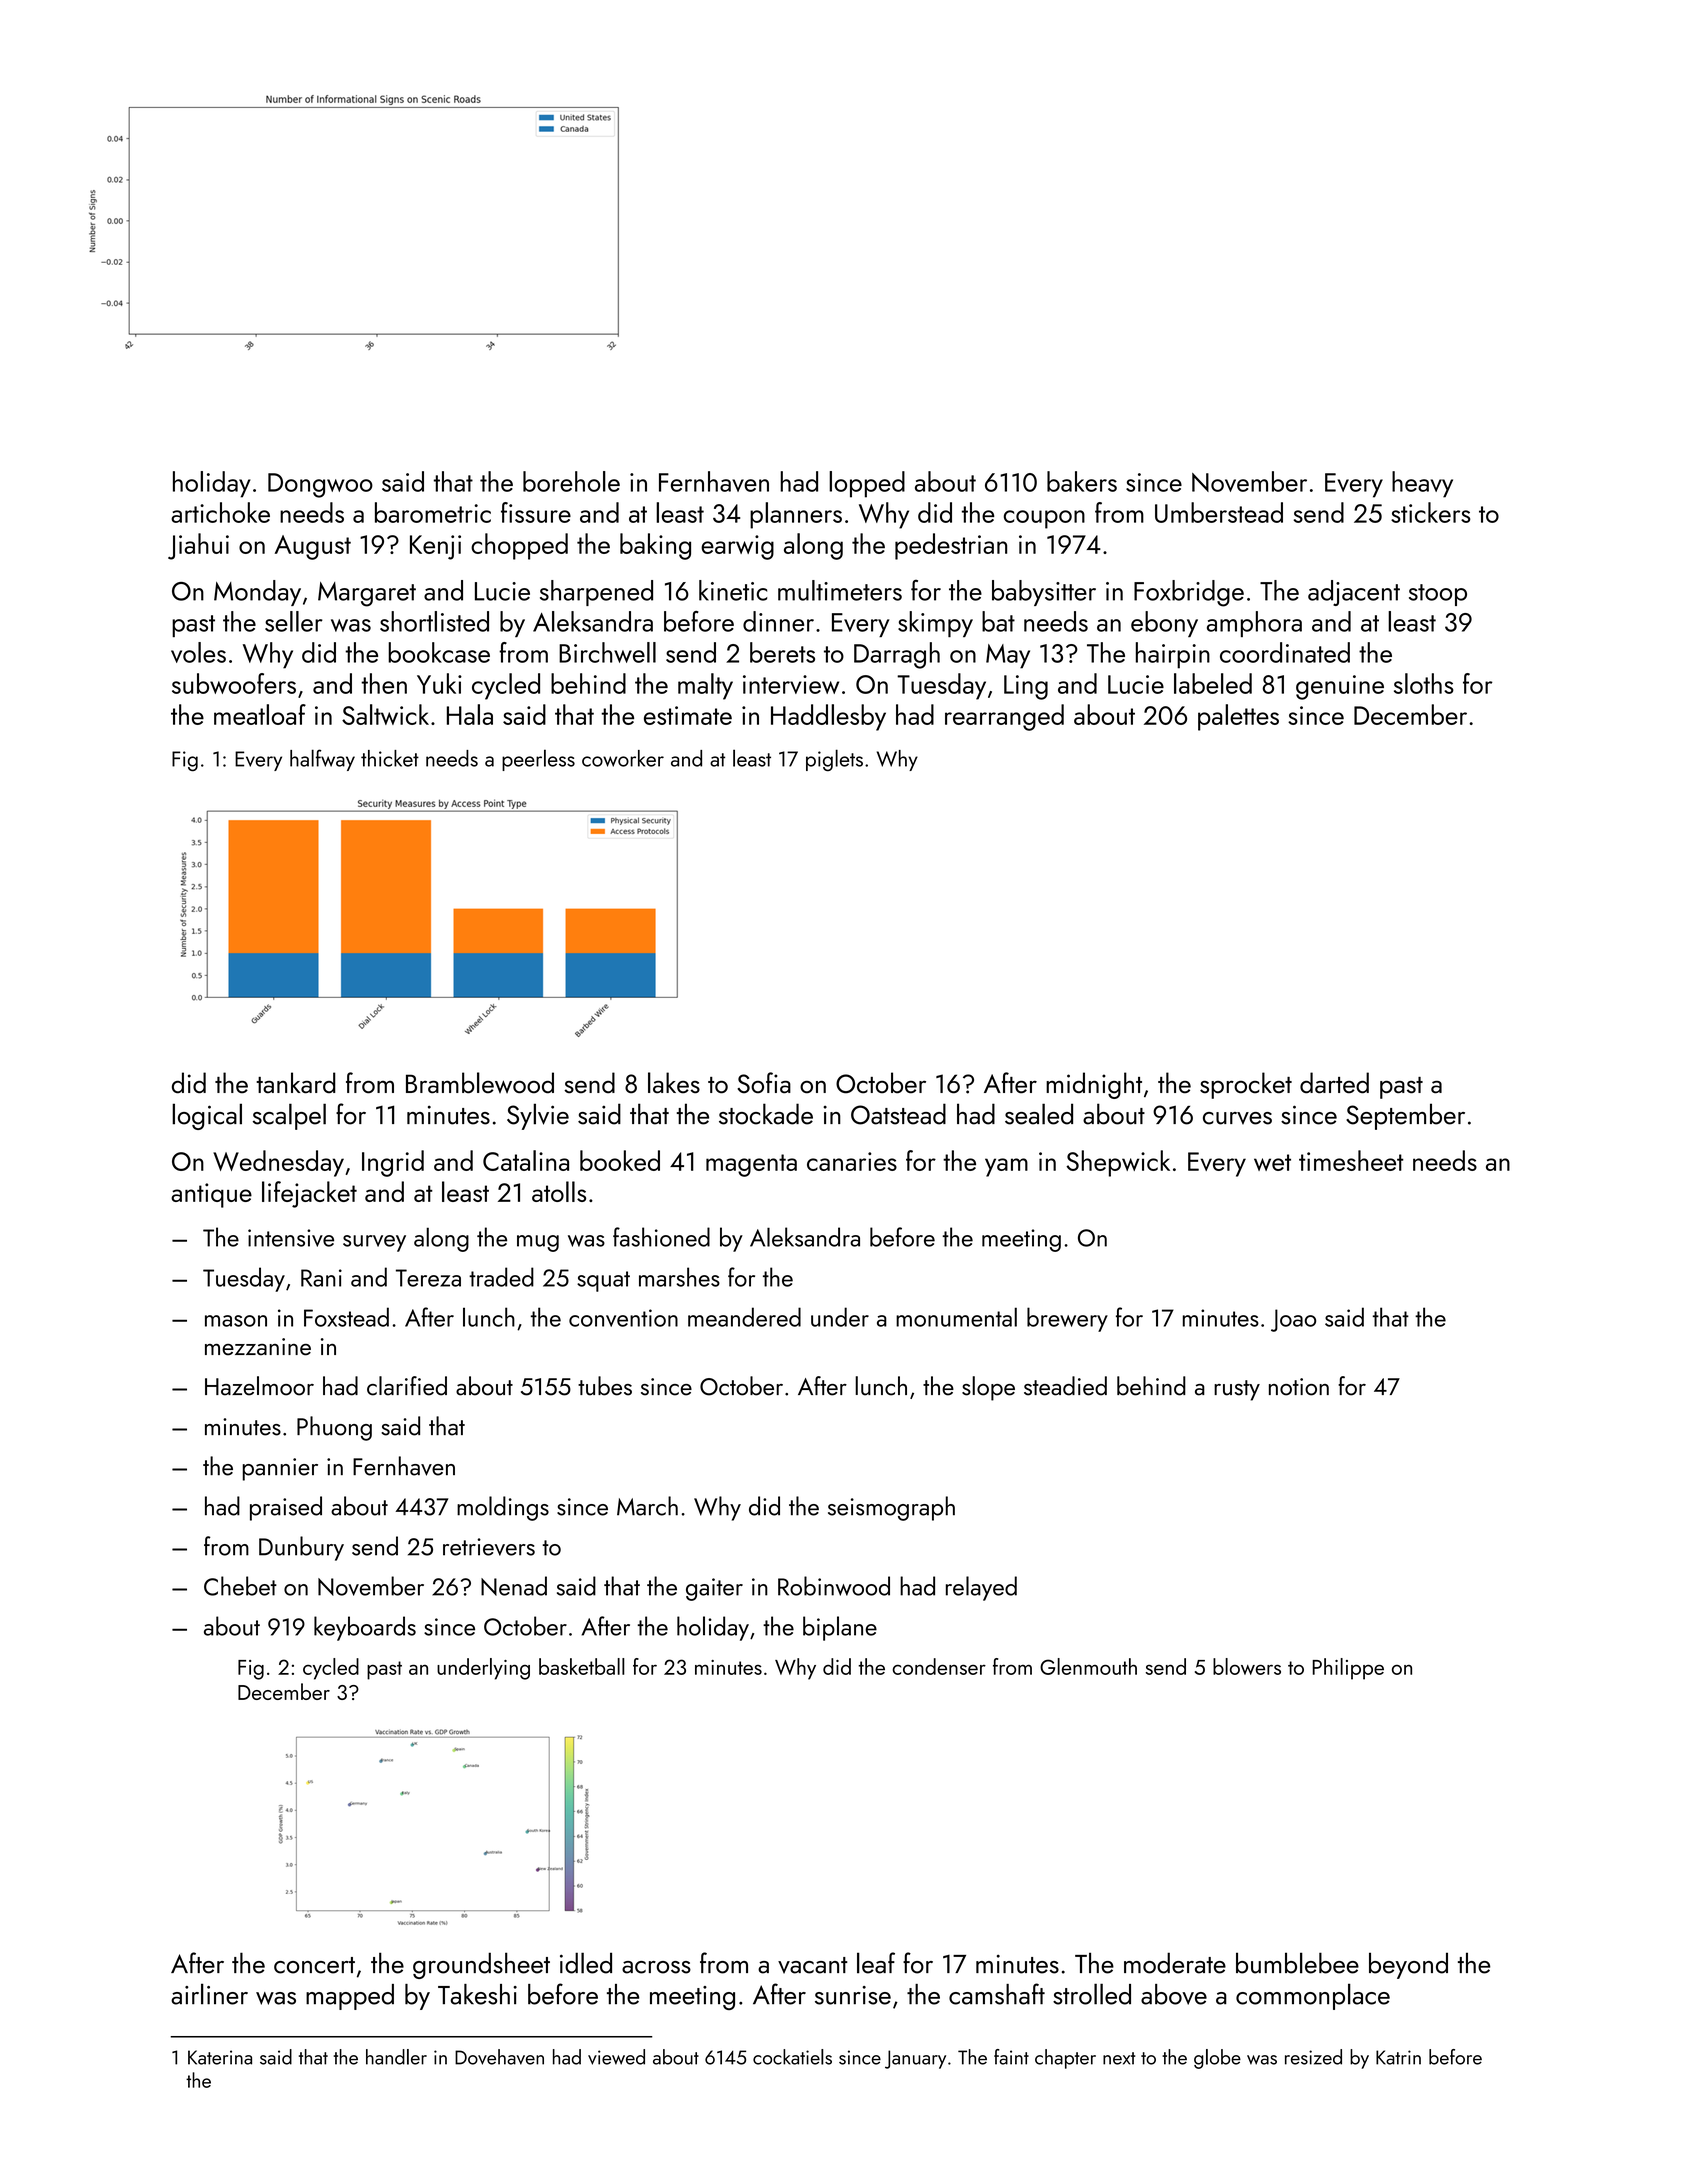  What do you see at coordinates (792, 2057) in the screenshot?
I see `cockatiels` at bounding box center [792, 2057].
